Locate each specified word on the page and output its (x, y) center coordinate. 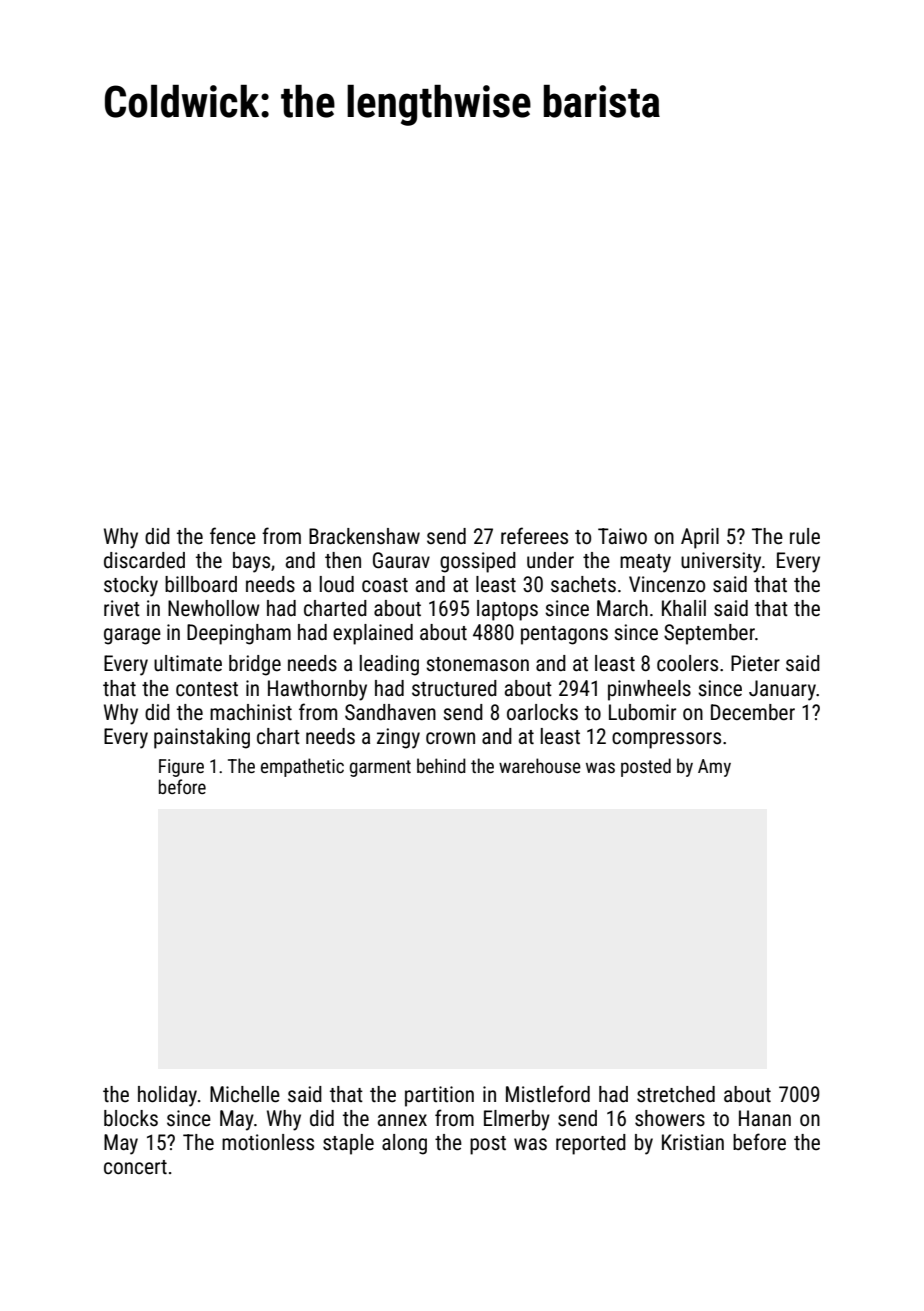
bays (251, 562)
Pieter (755, 663)
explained (373, 634)
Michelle (245, 1094)
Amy (714, 768)
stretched (676, 1094)
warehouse (540, 765)
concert (135, 1167)
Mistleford (548, 1094)
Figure (181, 768)
